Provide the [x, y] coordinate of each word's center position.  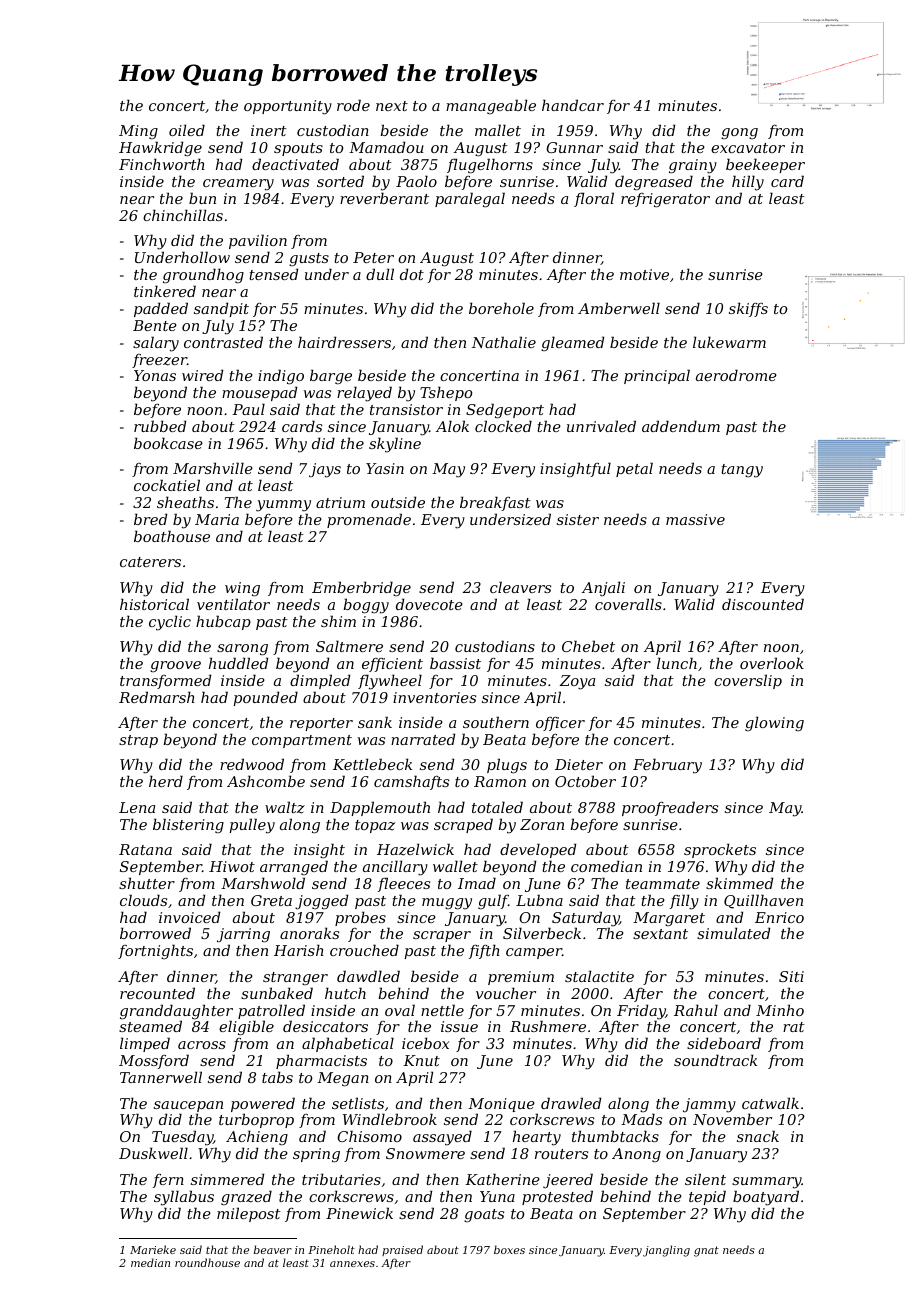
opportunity [288, 107]
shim [338, 621]
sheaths [185, 502]
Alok [452, 426]
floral [594, 199]
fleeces [404, 884]
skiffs [748, 309]
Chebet [588, 646]
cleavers [520, 587]
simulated [733, 933]
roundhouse [207, 1262]
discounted [763, 604]
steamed [150, 1026]
